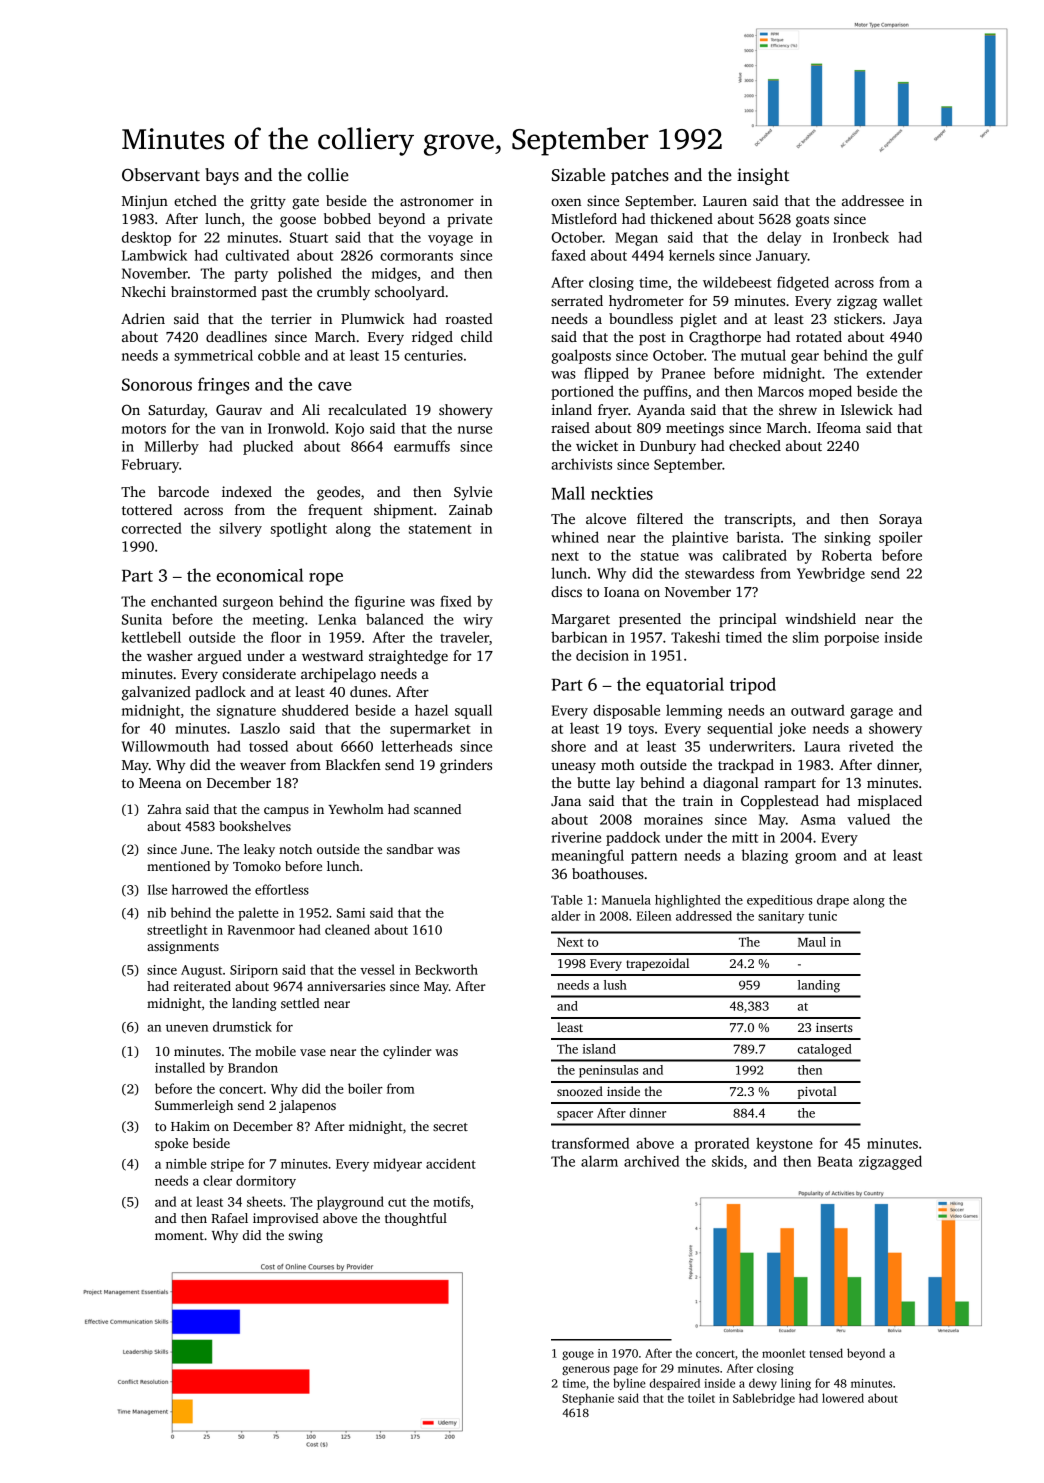 This screenshot has height=1483, width=1044. What do you see at coordinates (903, 300) in the screenshot?
I see `wallet` at bounding box center [903, 300].
